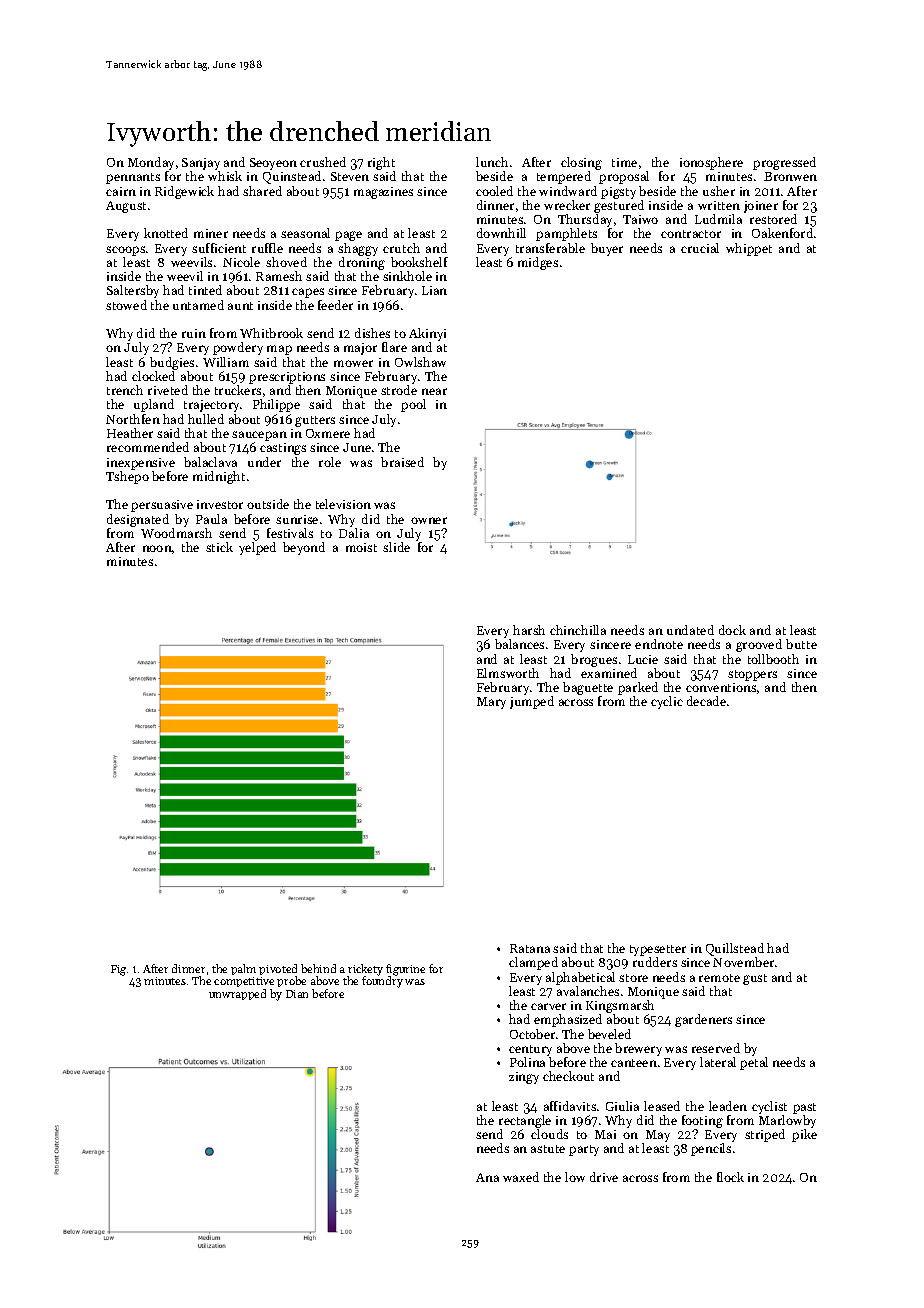 The height and width of the page is (1308, 924). Describe the element at coordinates (700, 248) in the page. I see `crucial` at that location.
